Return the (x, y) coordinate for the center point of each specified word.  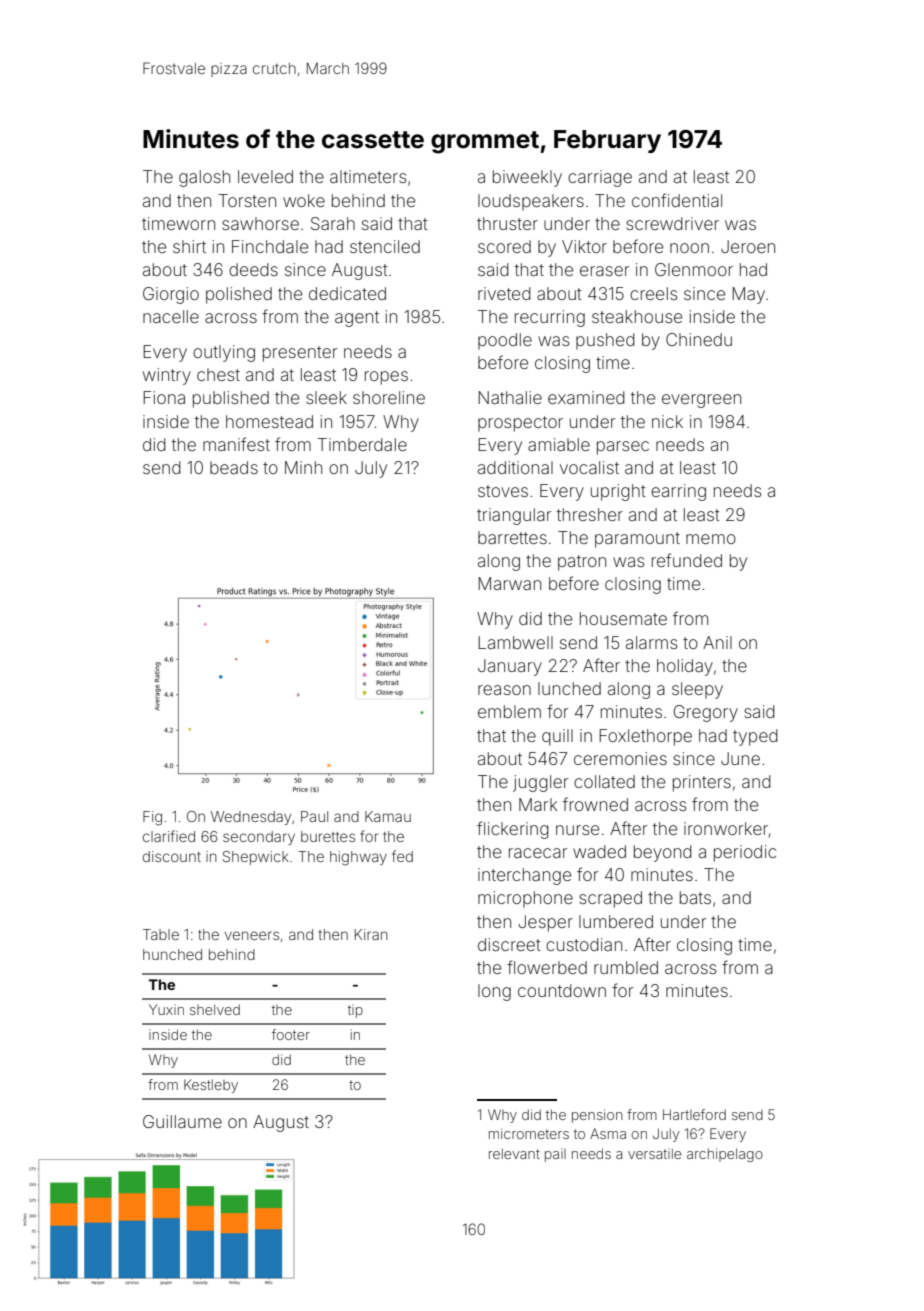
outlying (224, 353)
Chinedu (699, 339)
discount (172, 856)
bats (695, 897)
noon (689, 248)
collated (604, 781)
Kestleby (211, 1086)
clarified (169, 836)
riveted (504, 293)
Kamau (388, 816)
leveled (265, 176)
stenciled (385, 246)
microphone (525, 899)
